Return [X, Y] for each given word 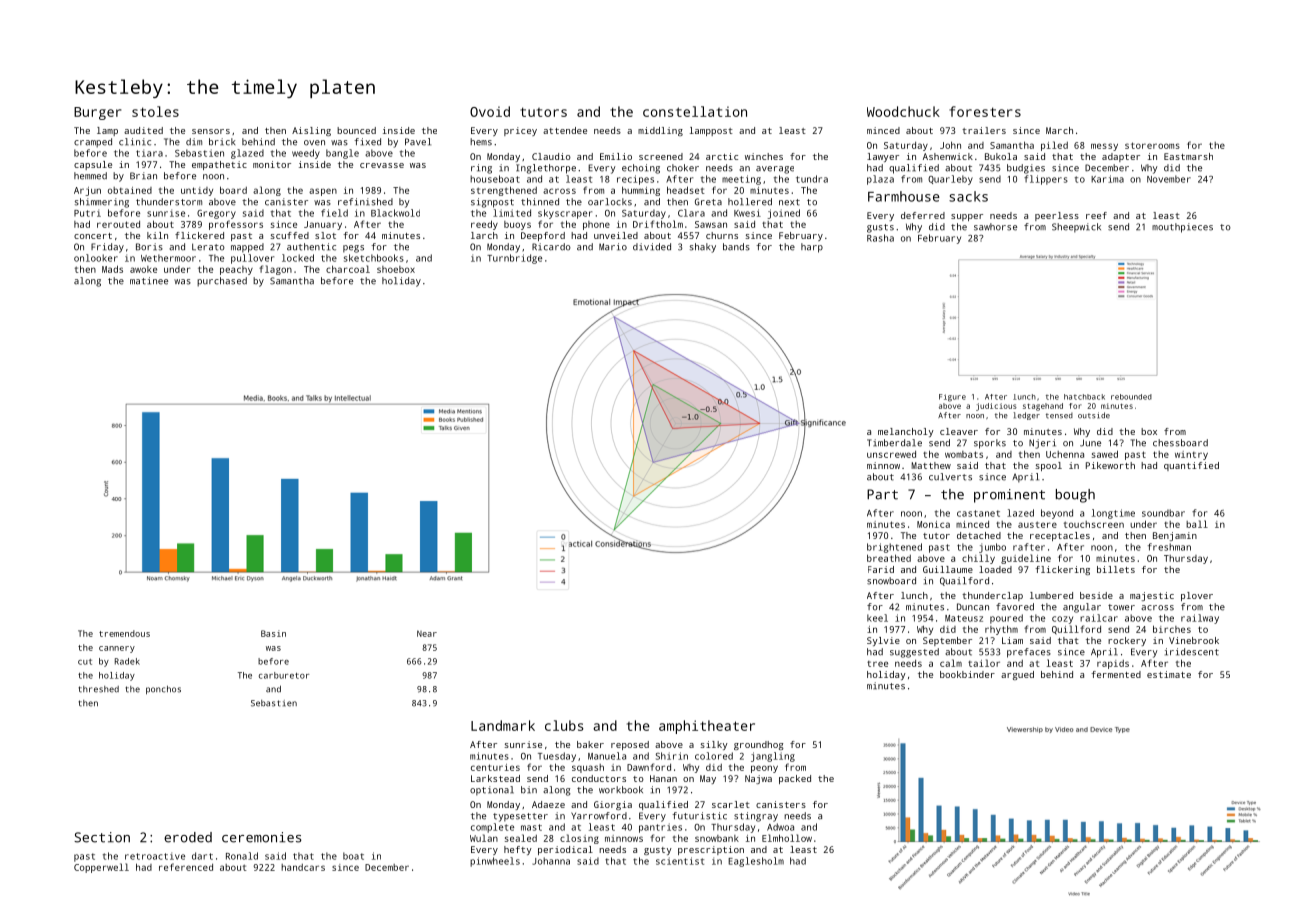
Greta [708, 202]
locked [298, 258]
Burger [97, 113]
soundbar [1163, 513]
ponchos [163, 690]
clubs [564, 725]
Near [427, 633]
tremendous [124, 633]
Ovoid [490, 111]
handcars [303, 867]
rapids [1113, 664]
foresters [985, 111]
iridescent [1192, 652]
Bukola [1001, 156]
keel [877, 618]
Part [882, 494]
